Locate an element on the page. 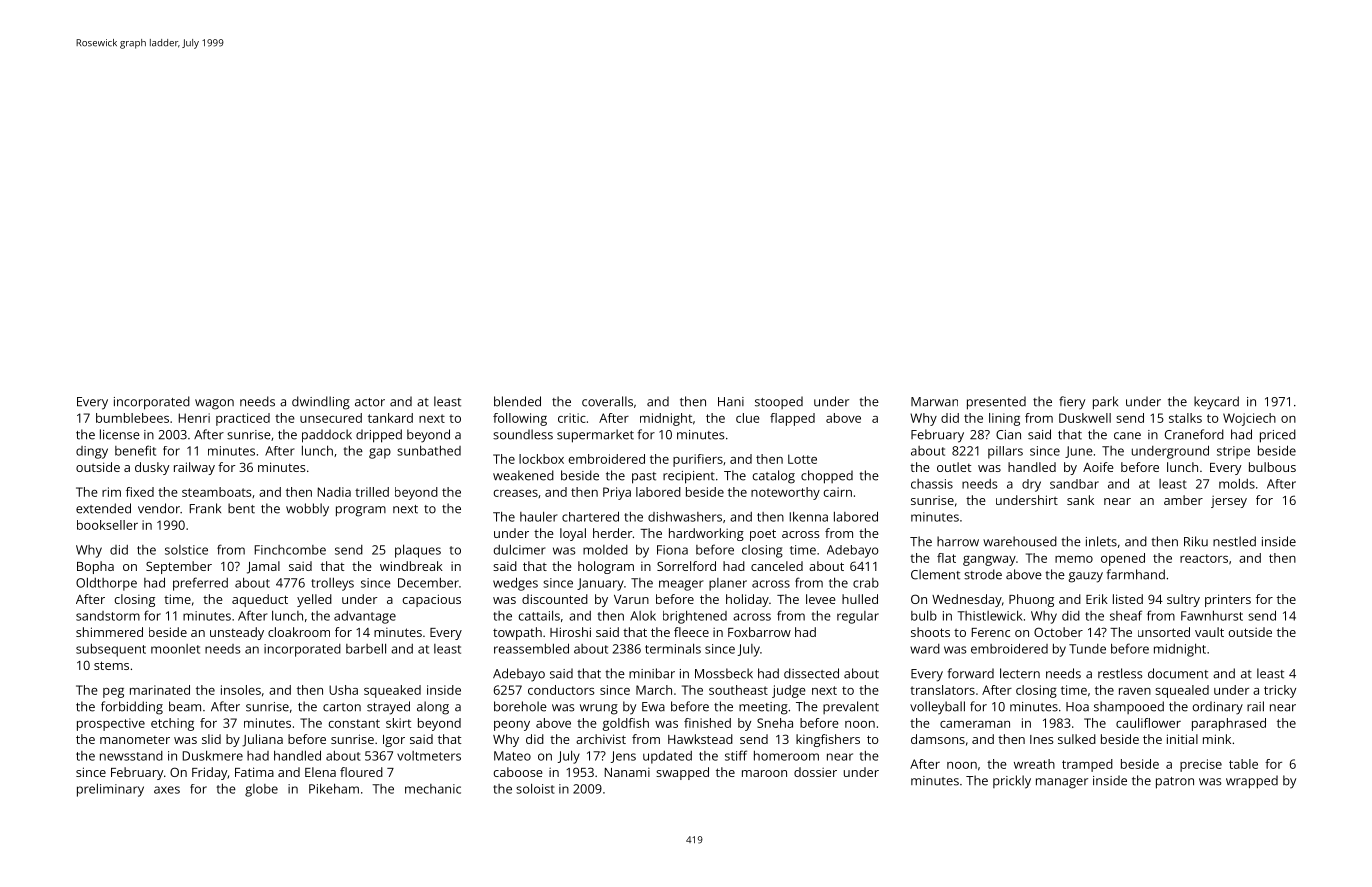  keycard is located at coordinates (1216, 403).
